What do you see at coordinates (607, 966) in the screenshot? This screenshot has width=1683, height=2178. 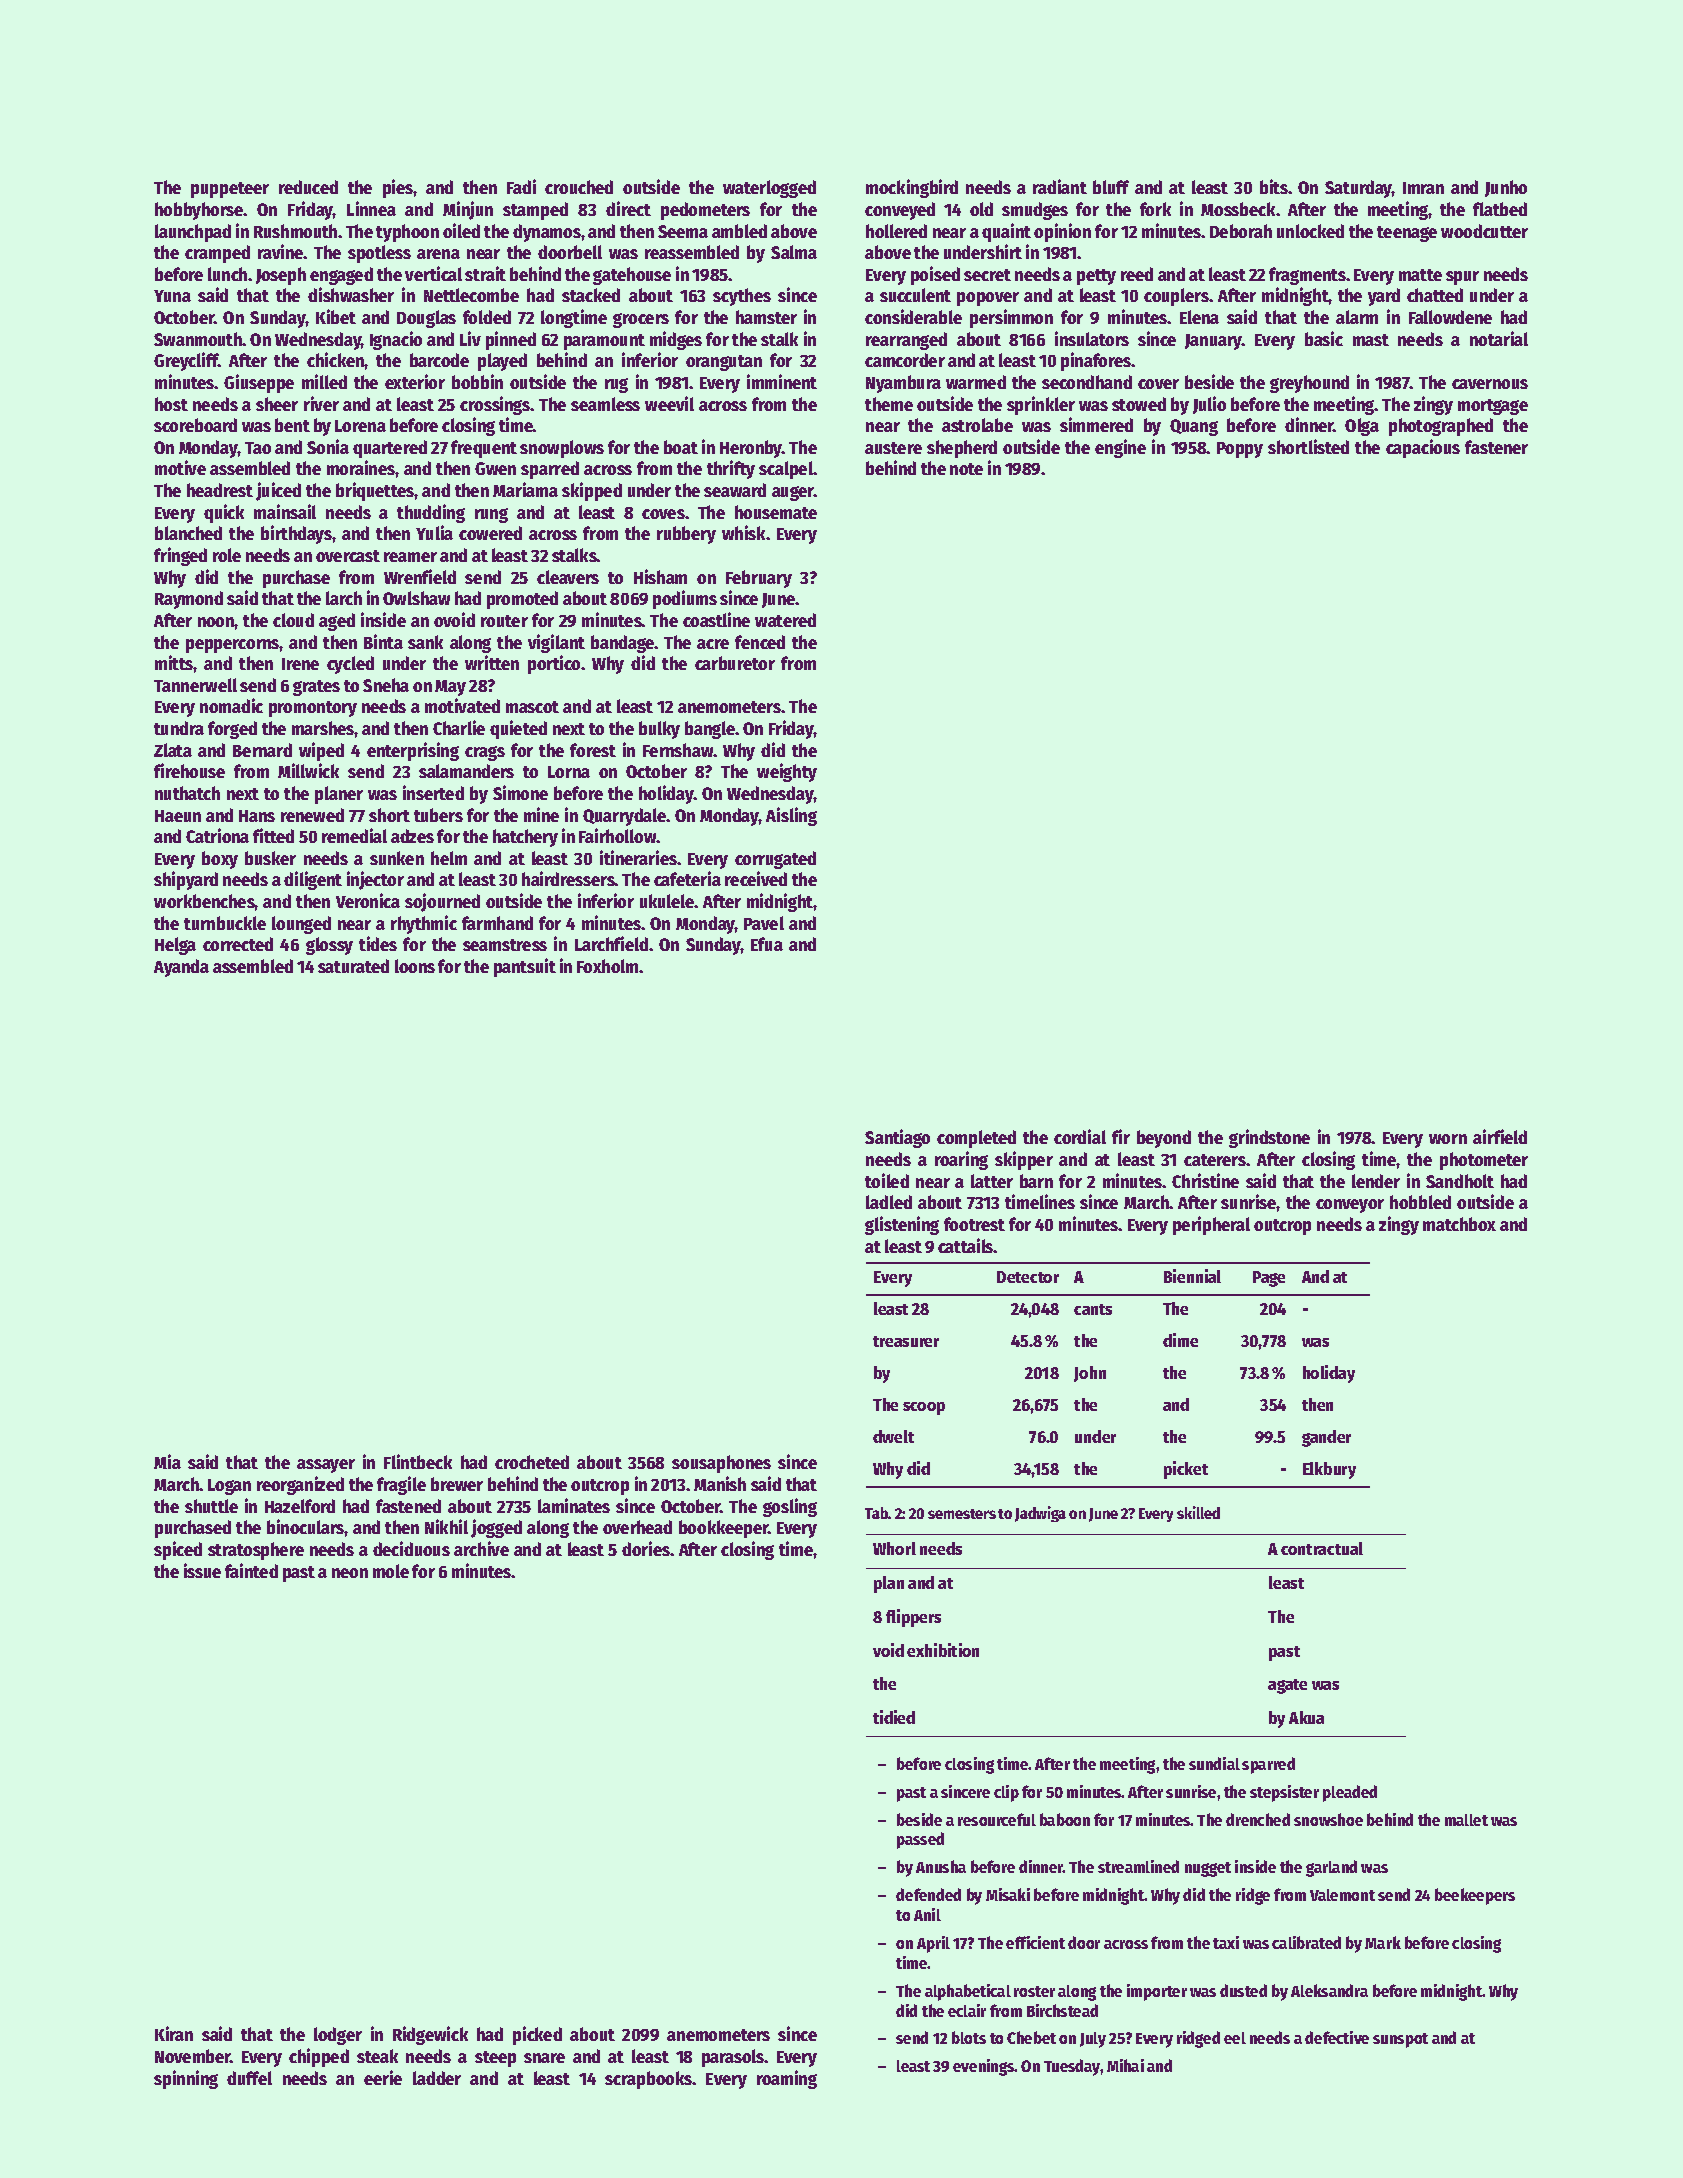 I see `Foxholm` at bounding box center [607, 966].
